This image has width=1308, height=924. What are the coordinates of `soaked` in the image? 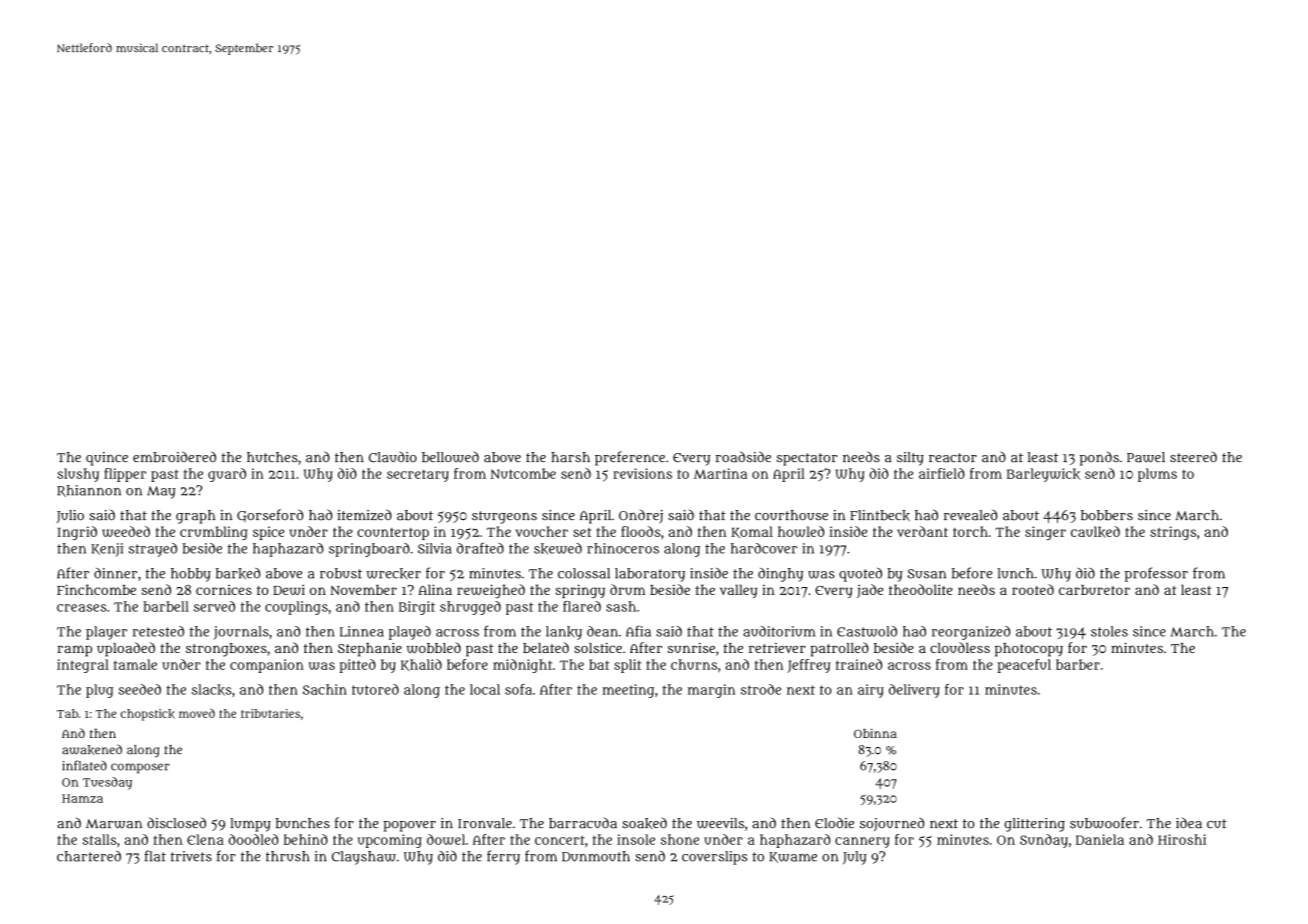 It's located at (644, 823).
